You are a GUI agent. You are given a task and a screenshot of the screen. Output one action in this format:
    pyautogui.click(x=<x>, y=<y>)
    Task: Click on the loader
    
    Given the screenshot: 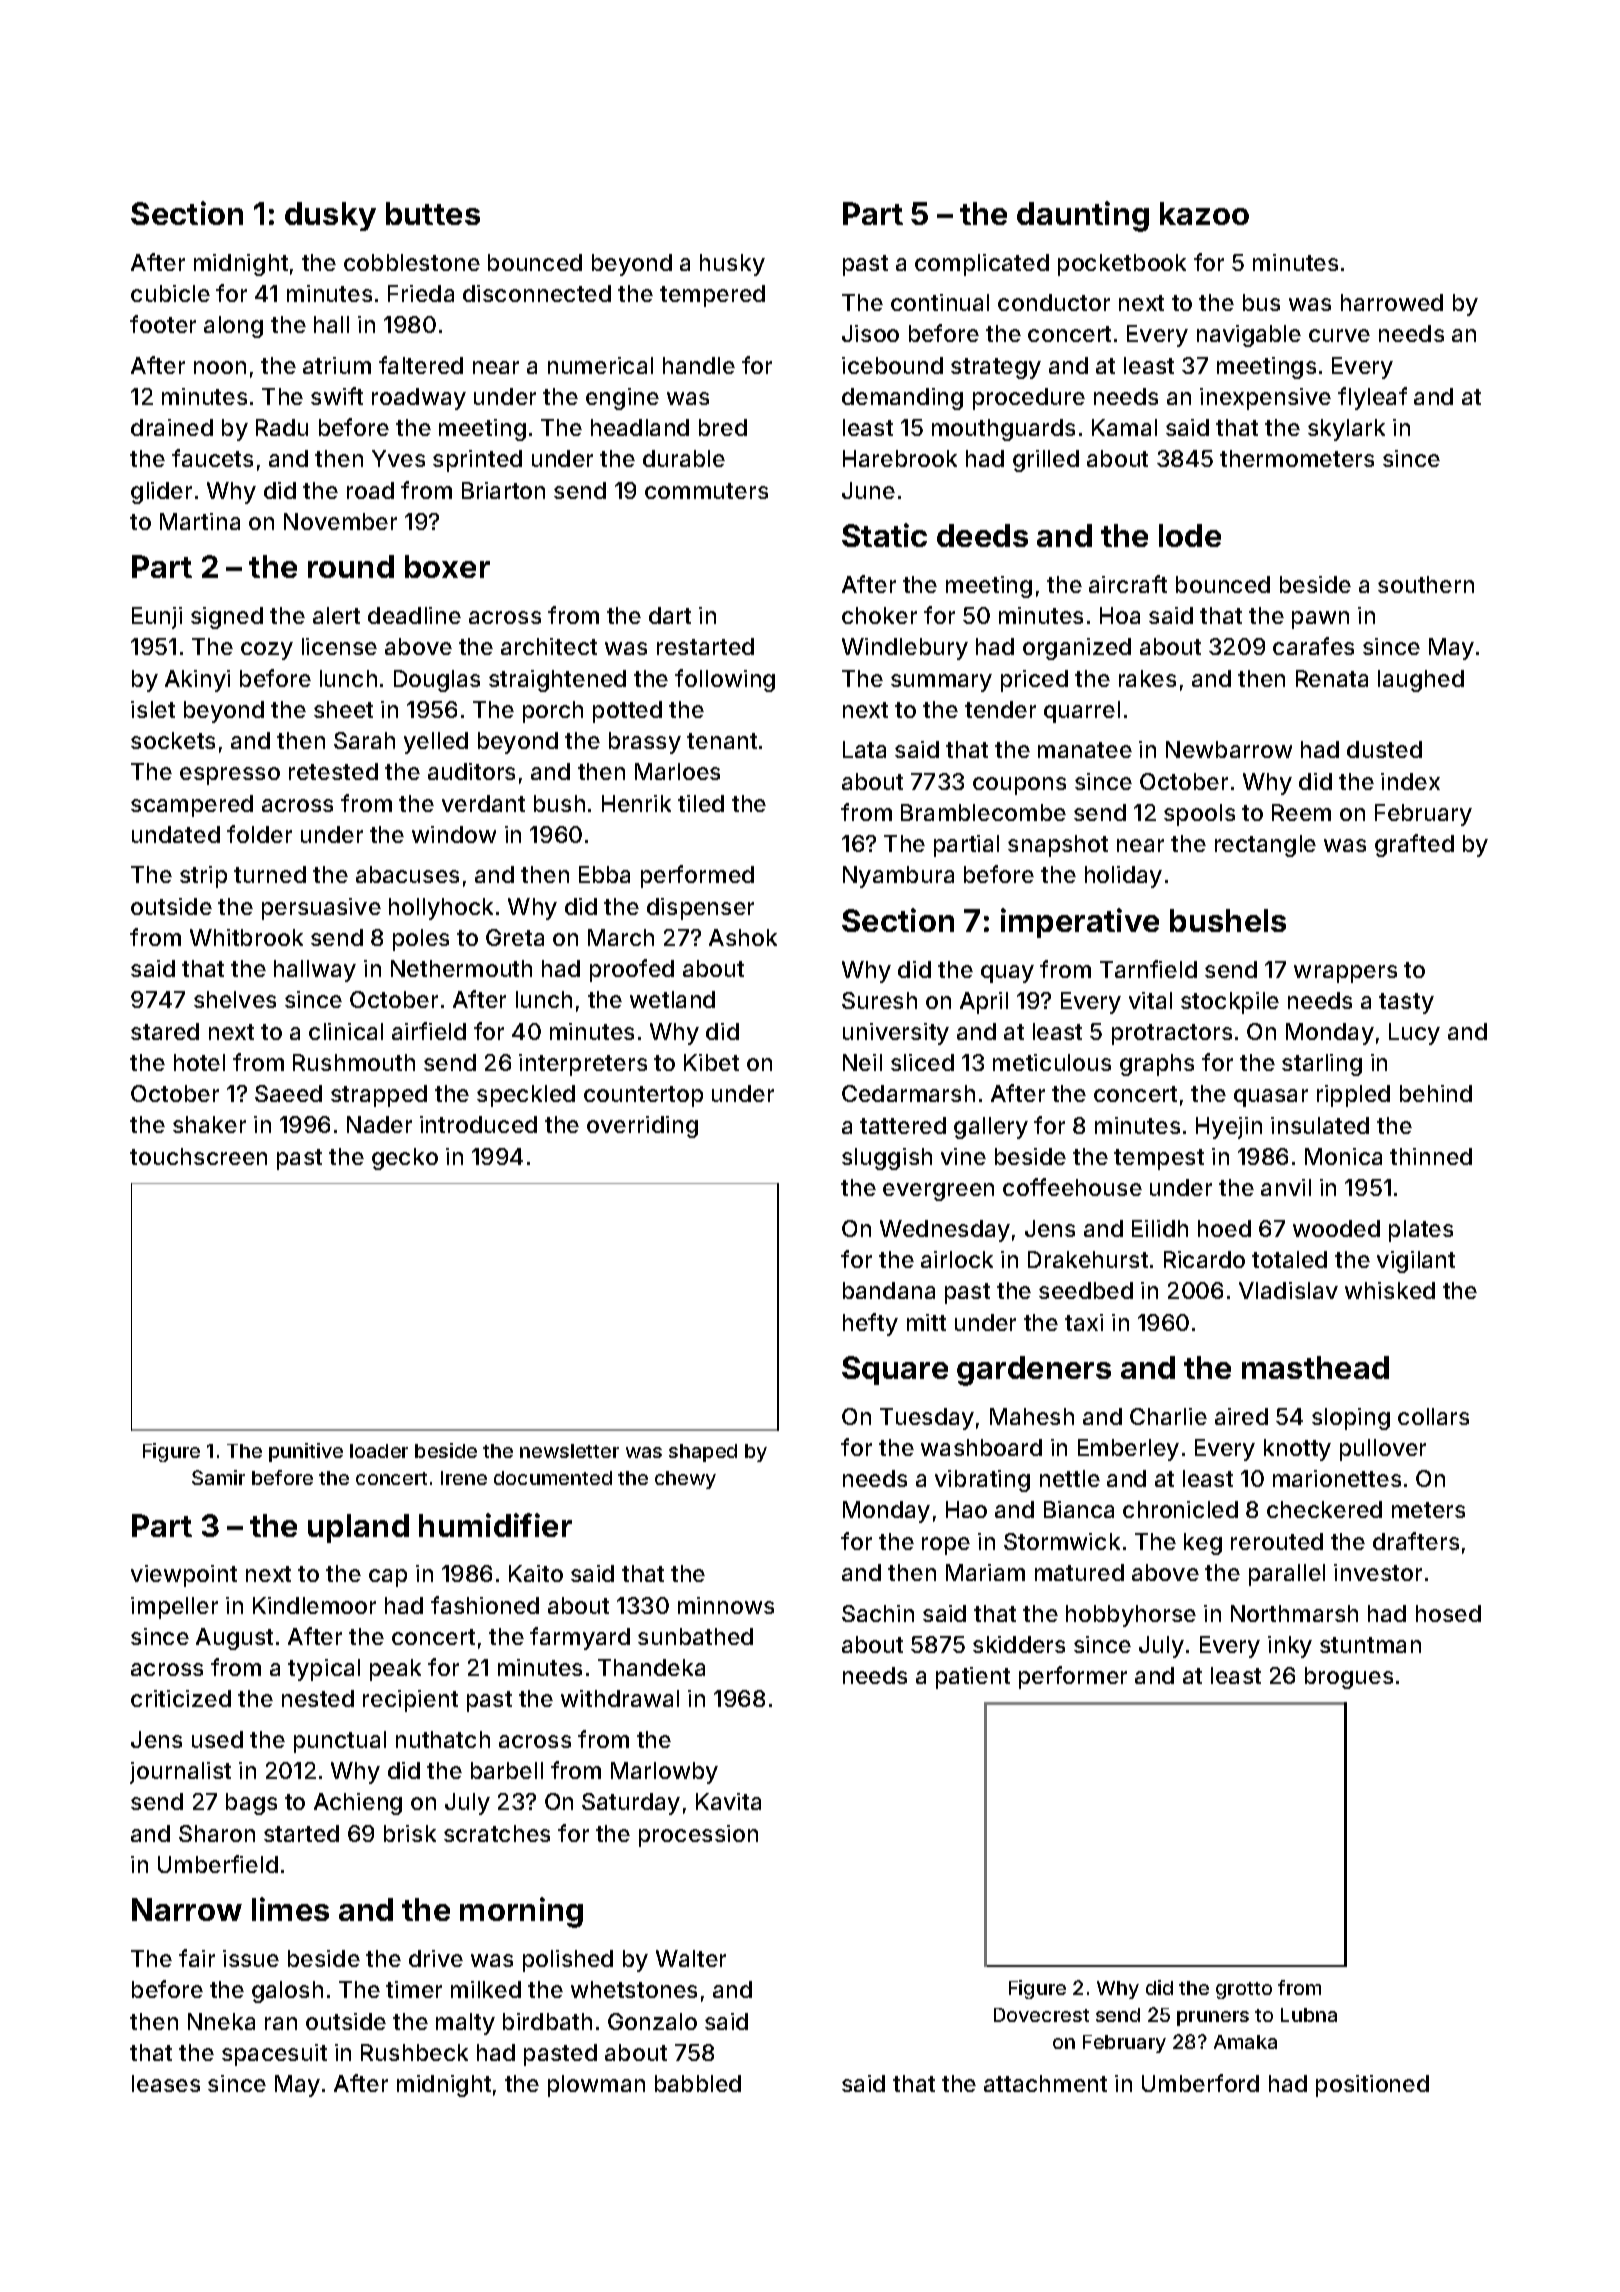 What is the action you would take?
    pyautogui.click(x=379, y=1451)
